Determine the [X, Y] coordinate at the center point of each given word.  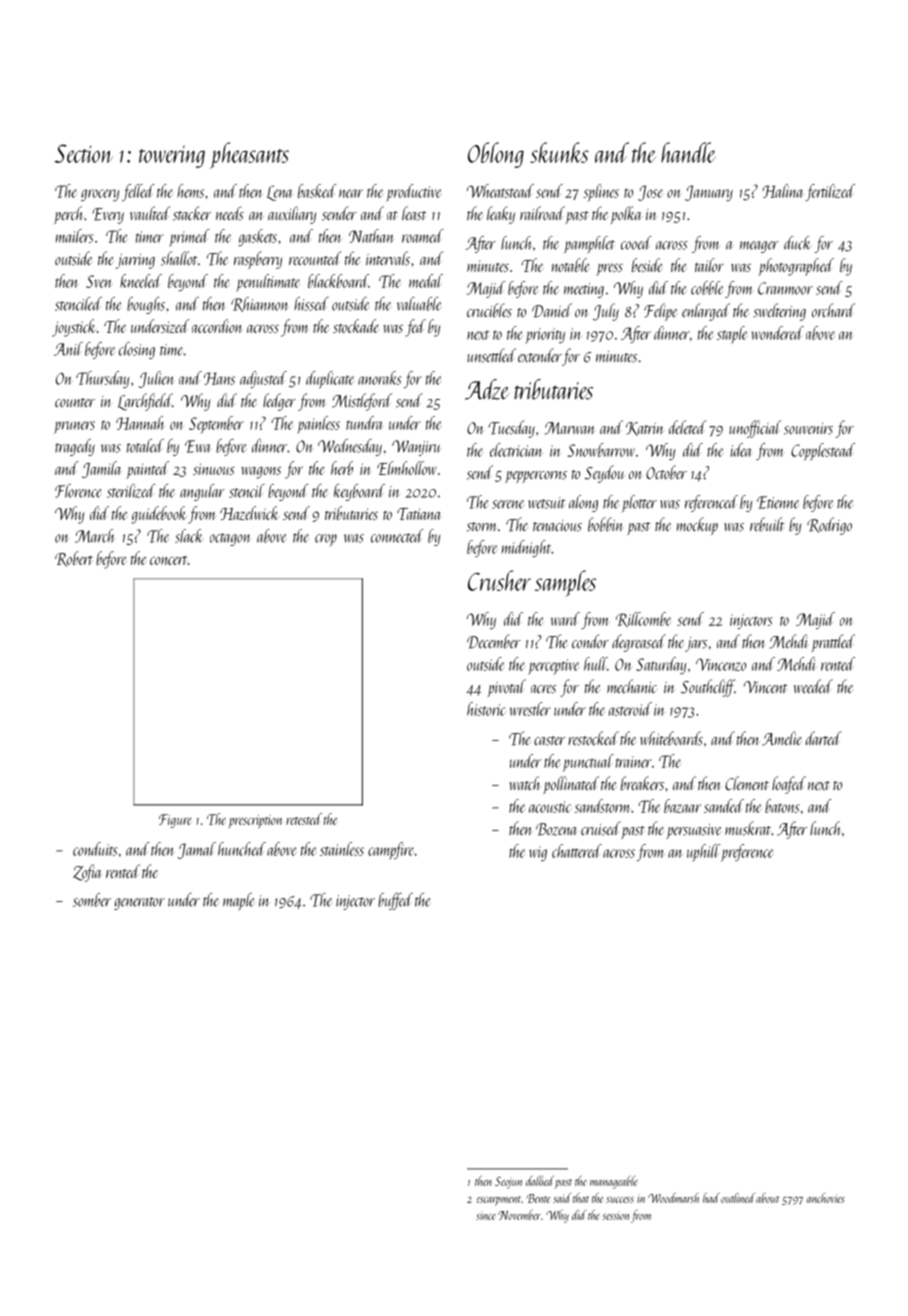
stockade [356, 326]
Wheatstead [500, 191]
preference [746, 853]
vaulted [150, 213]
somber [92, 900]
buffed [395, 901]
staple [732, 335]
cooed [636, 243]
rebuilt [767, 524]
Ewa [198, 446]
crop [326, 540]
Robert [74, 559]
